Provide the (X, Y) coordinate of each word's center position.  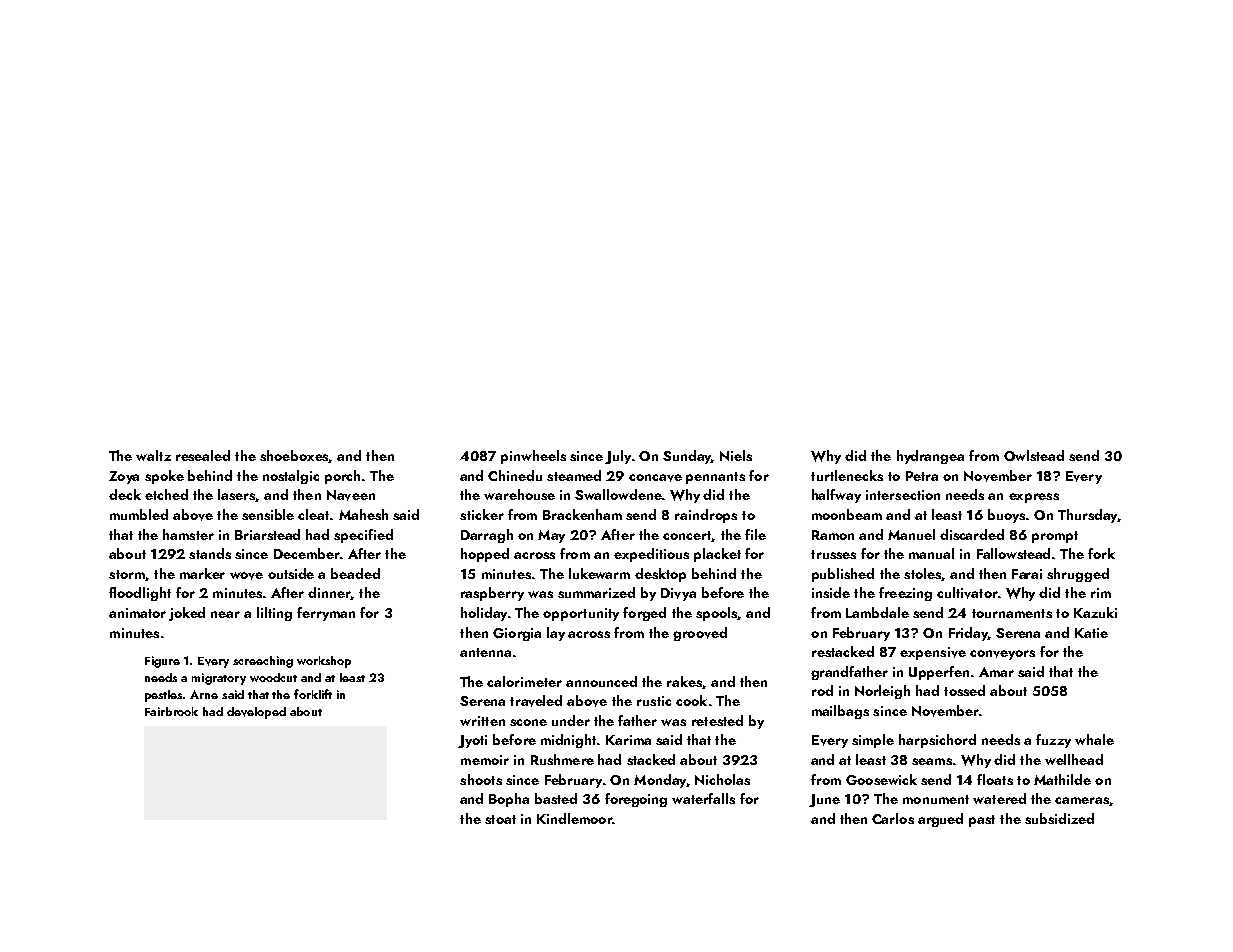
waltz (153, 455)
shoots (481, 779)
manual (931, 553)
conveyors (1002, 655)
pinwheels (533, 457)
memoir (485, 760)
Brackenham (582, 514)
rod (822, 690)
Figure (162, 662)
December (307, 553)
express (1034, 498)
